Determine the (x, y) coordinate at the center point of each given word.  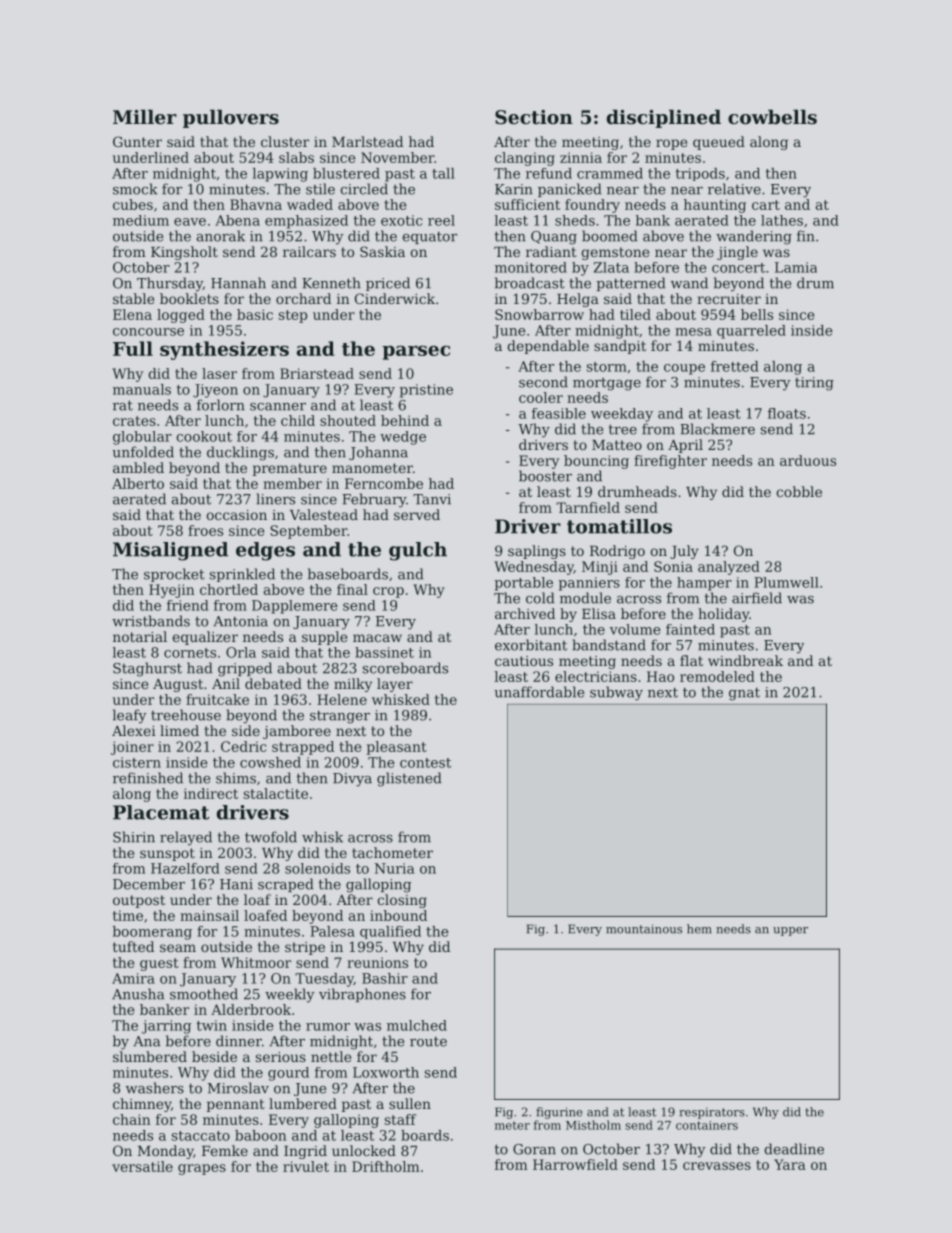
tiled (635, 314)
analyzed (729, 568)
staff (400, 1119)
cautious (524, 661)
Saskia (382, 251)
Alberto (138, 483)
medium (141, 220)
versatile (142, 1166)
